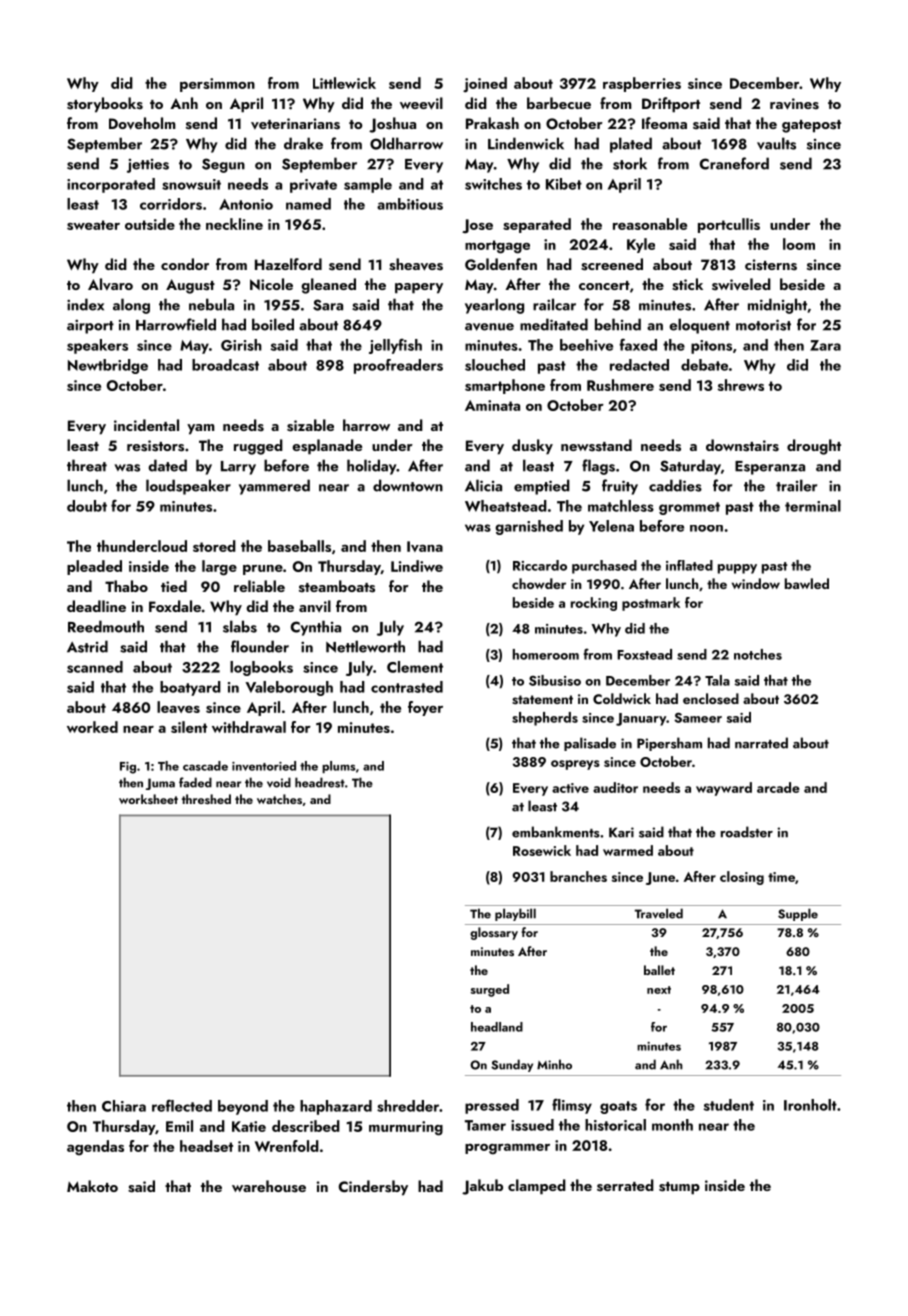  I want to click on Foxdale, so click(175, 606).
